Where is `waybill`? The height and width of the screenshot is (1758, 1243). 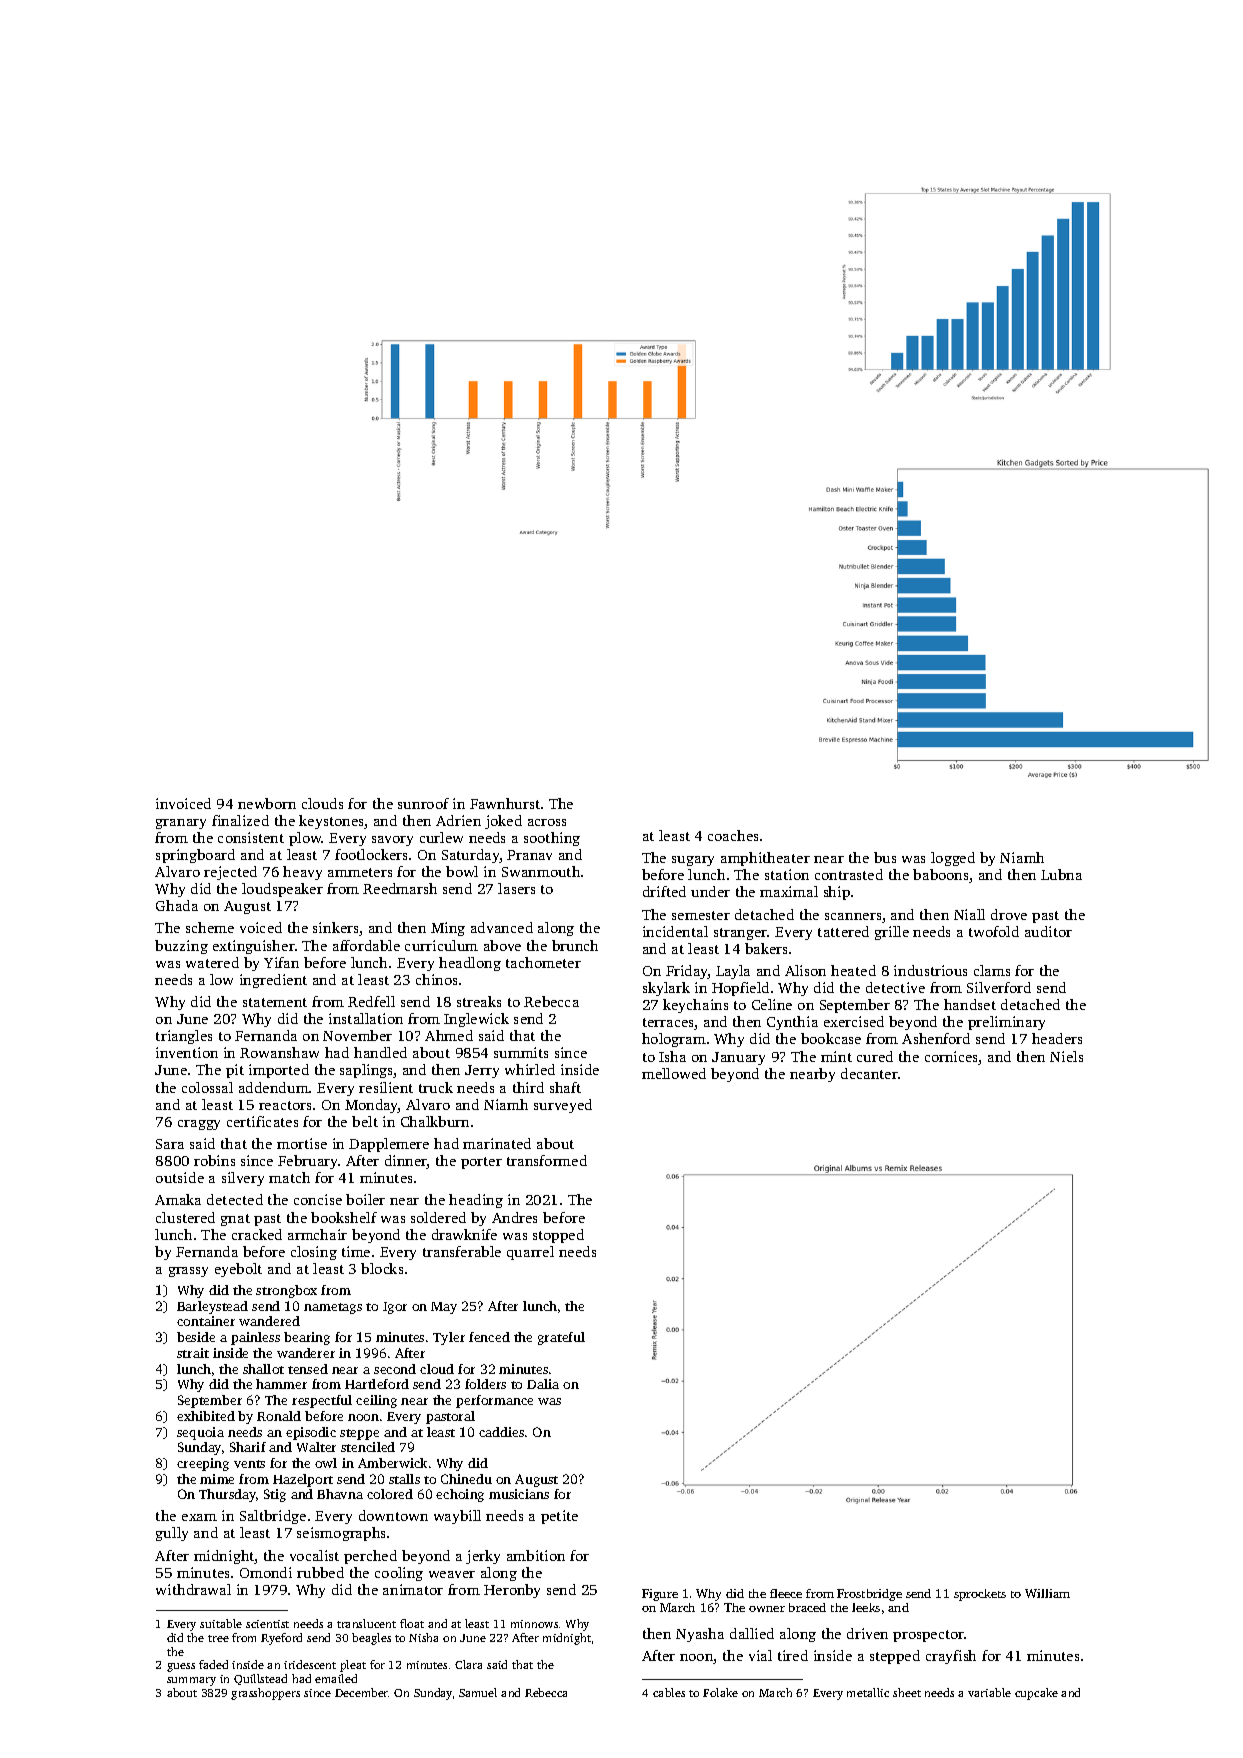
waybill is located at coordinates (457, 1517).
